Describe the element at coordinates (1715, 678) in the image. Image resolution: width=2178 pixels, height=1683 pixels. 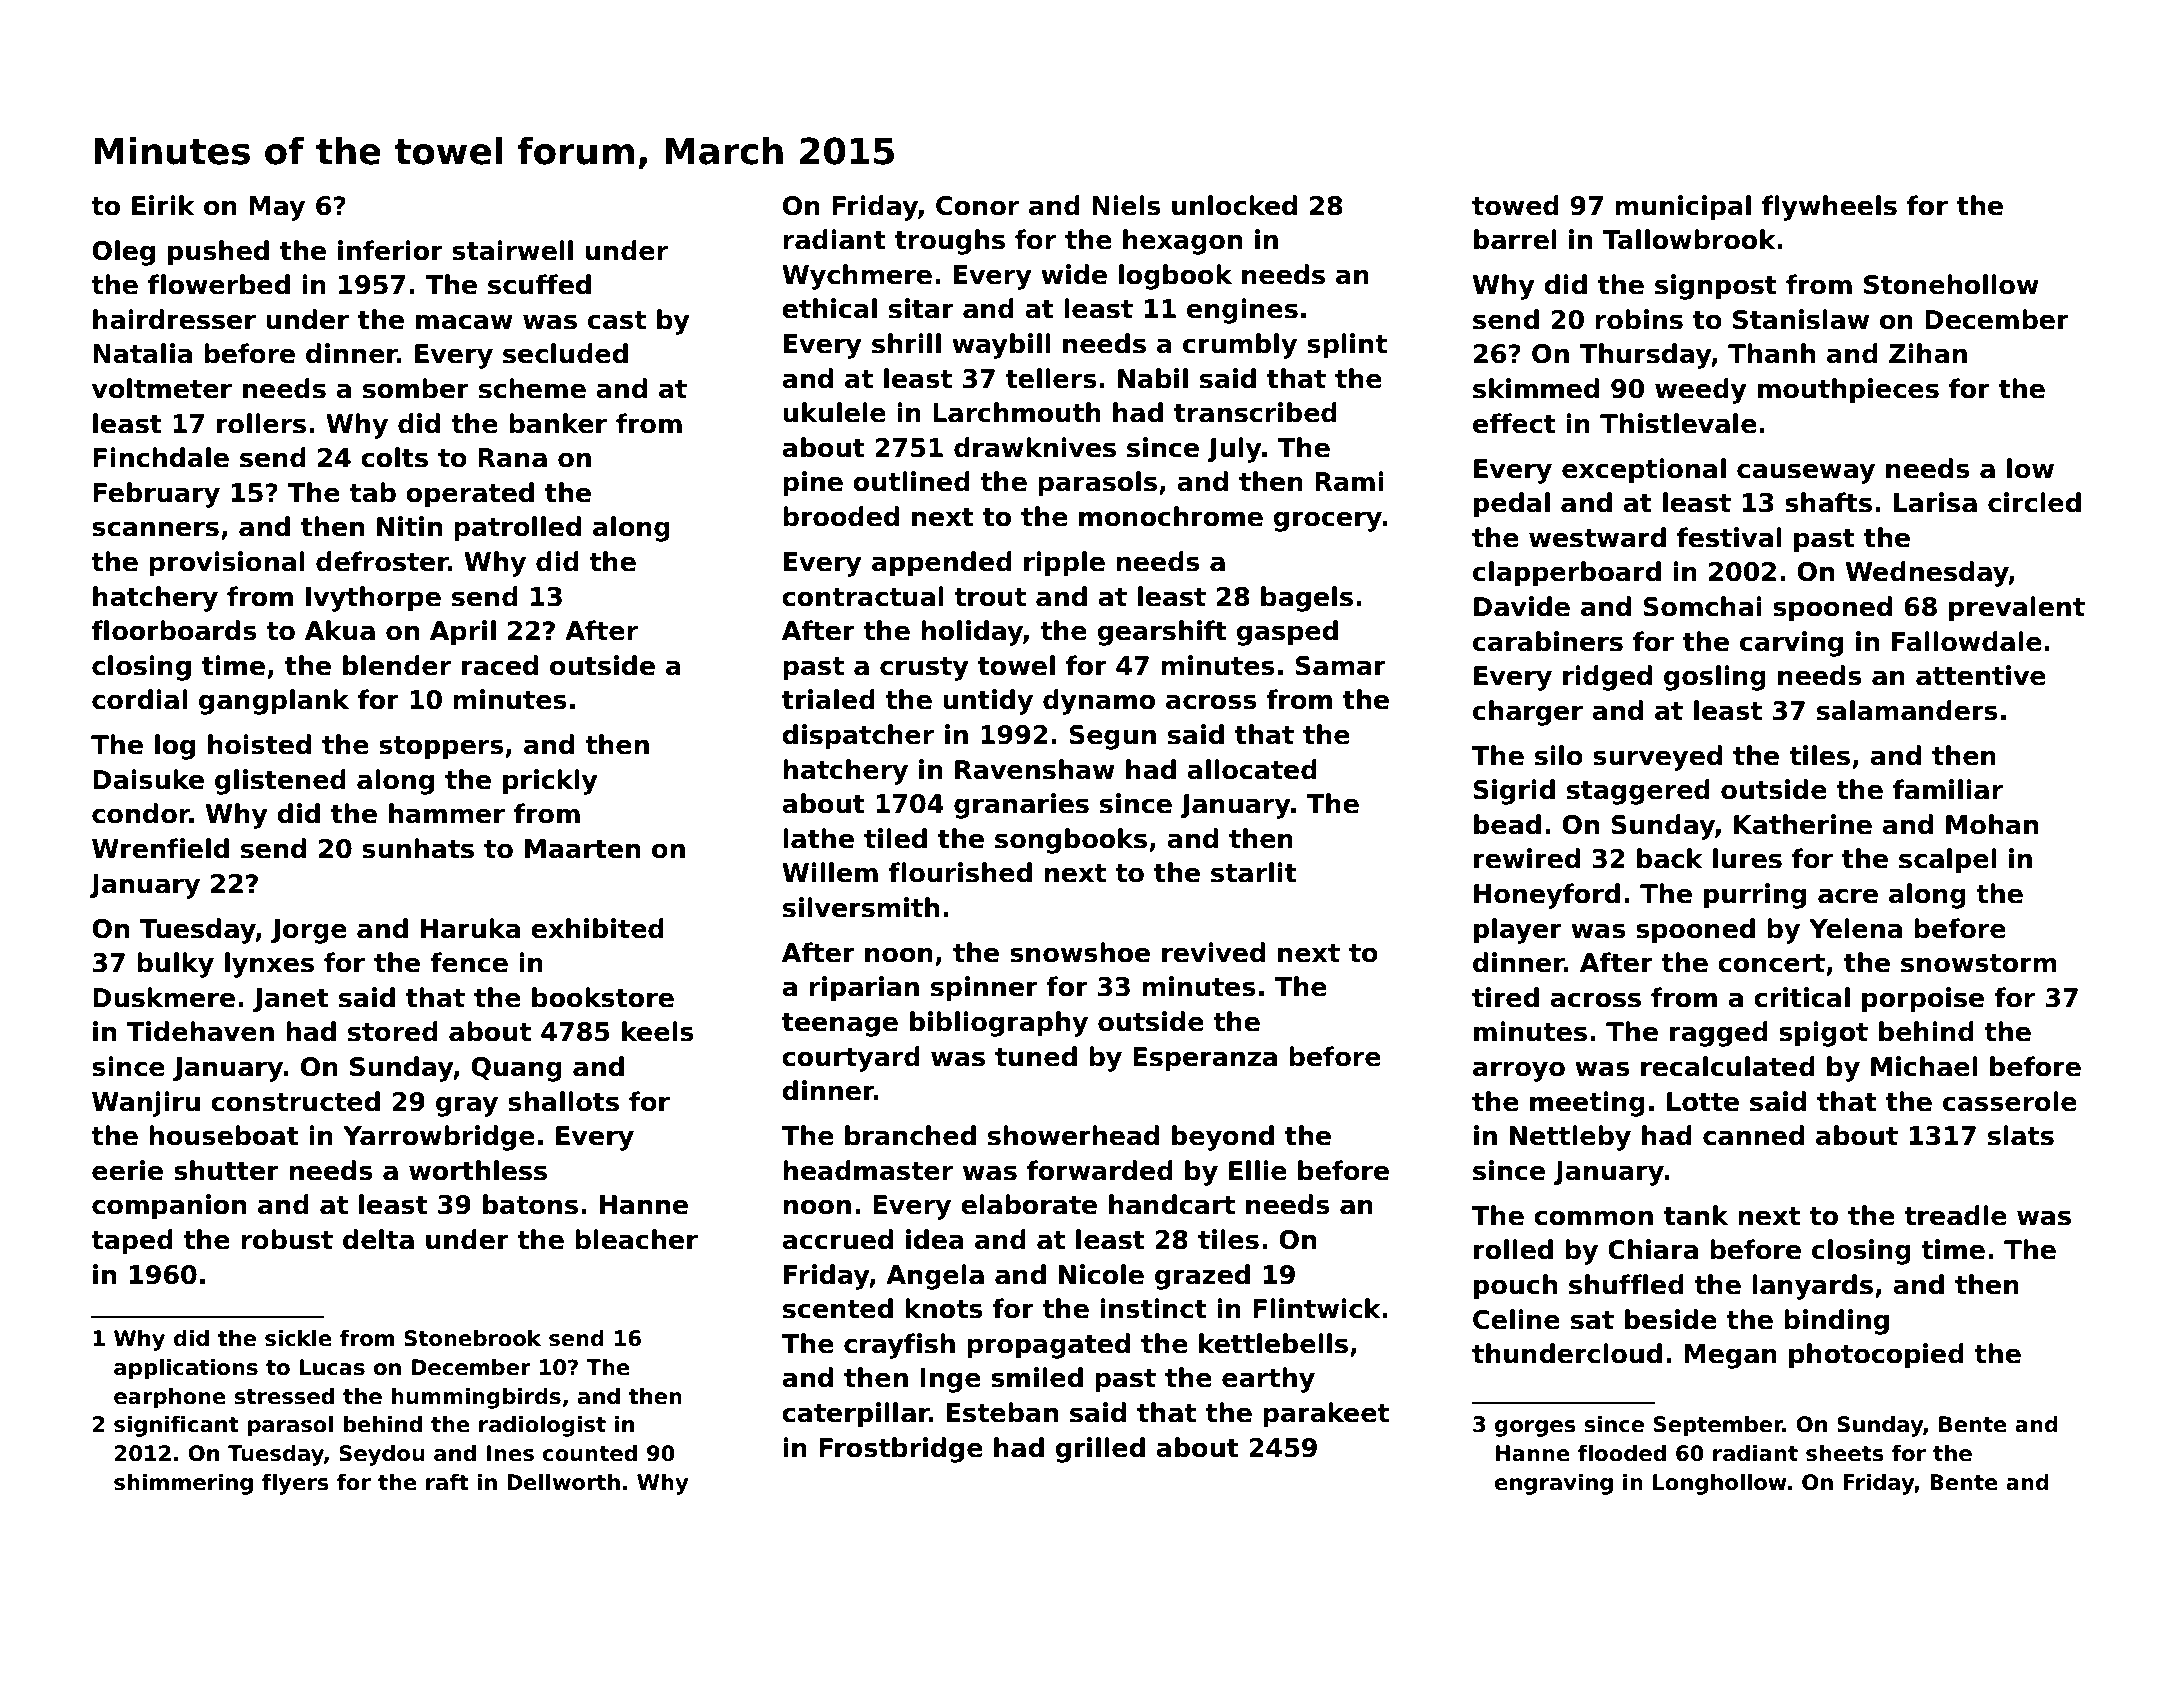
I see `gosling` at that location.
